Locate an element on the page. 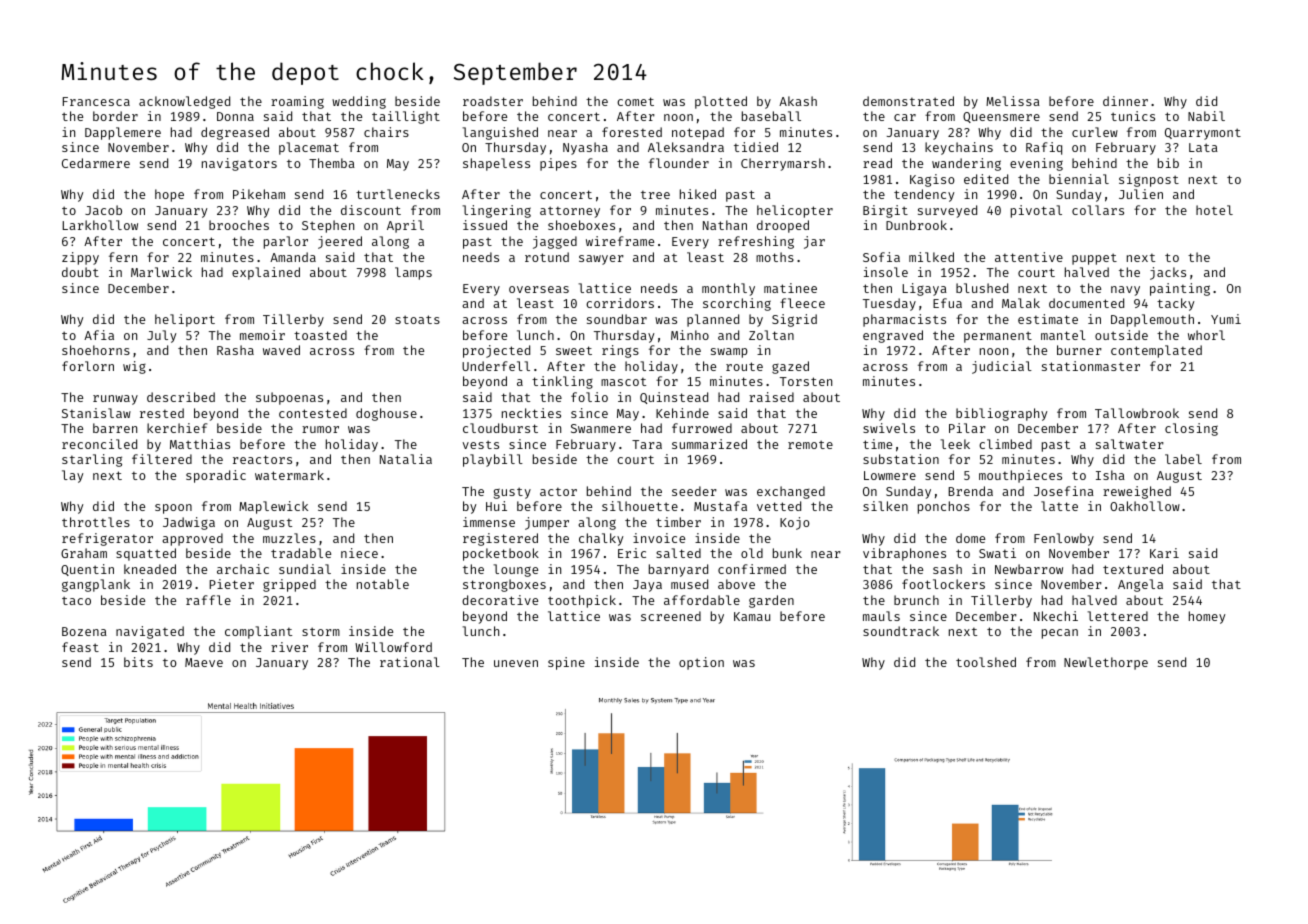 The width and height of the document is (1308, 924). attorney is located at coordinates (570, 212).
